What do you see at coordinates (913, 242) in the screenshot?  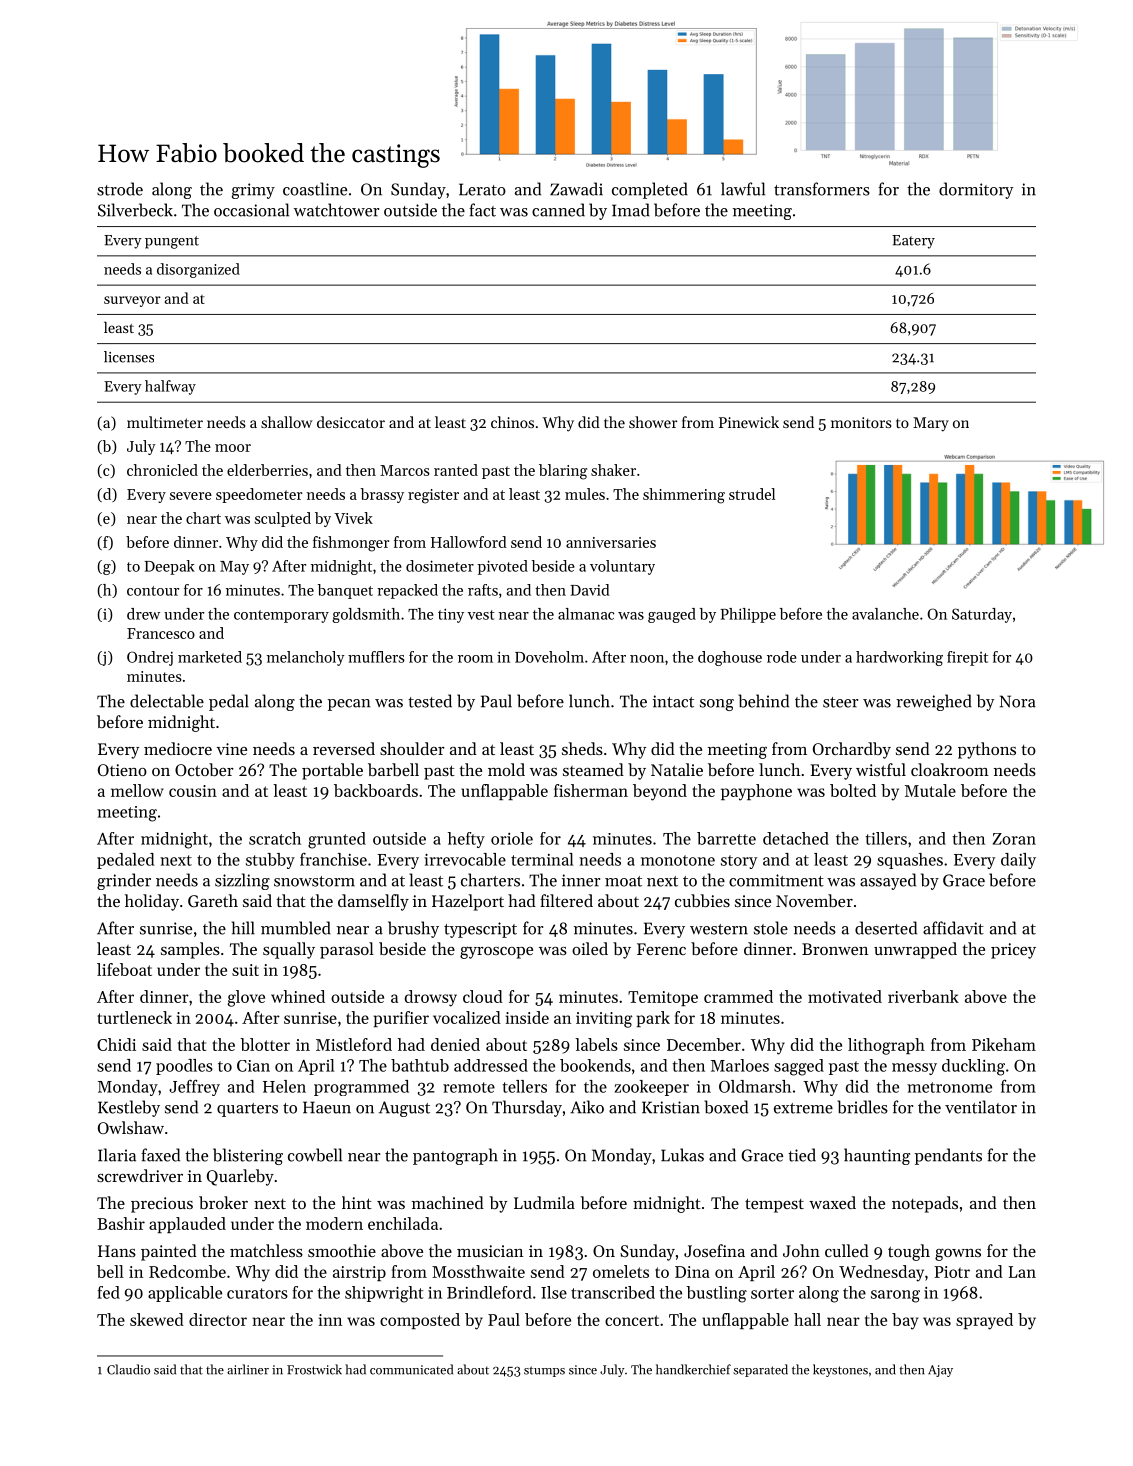 I see `Eatery` at bounding box center [913, 242].
